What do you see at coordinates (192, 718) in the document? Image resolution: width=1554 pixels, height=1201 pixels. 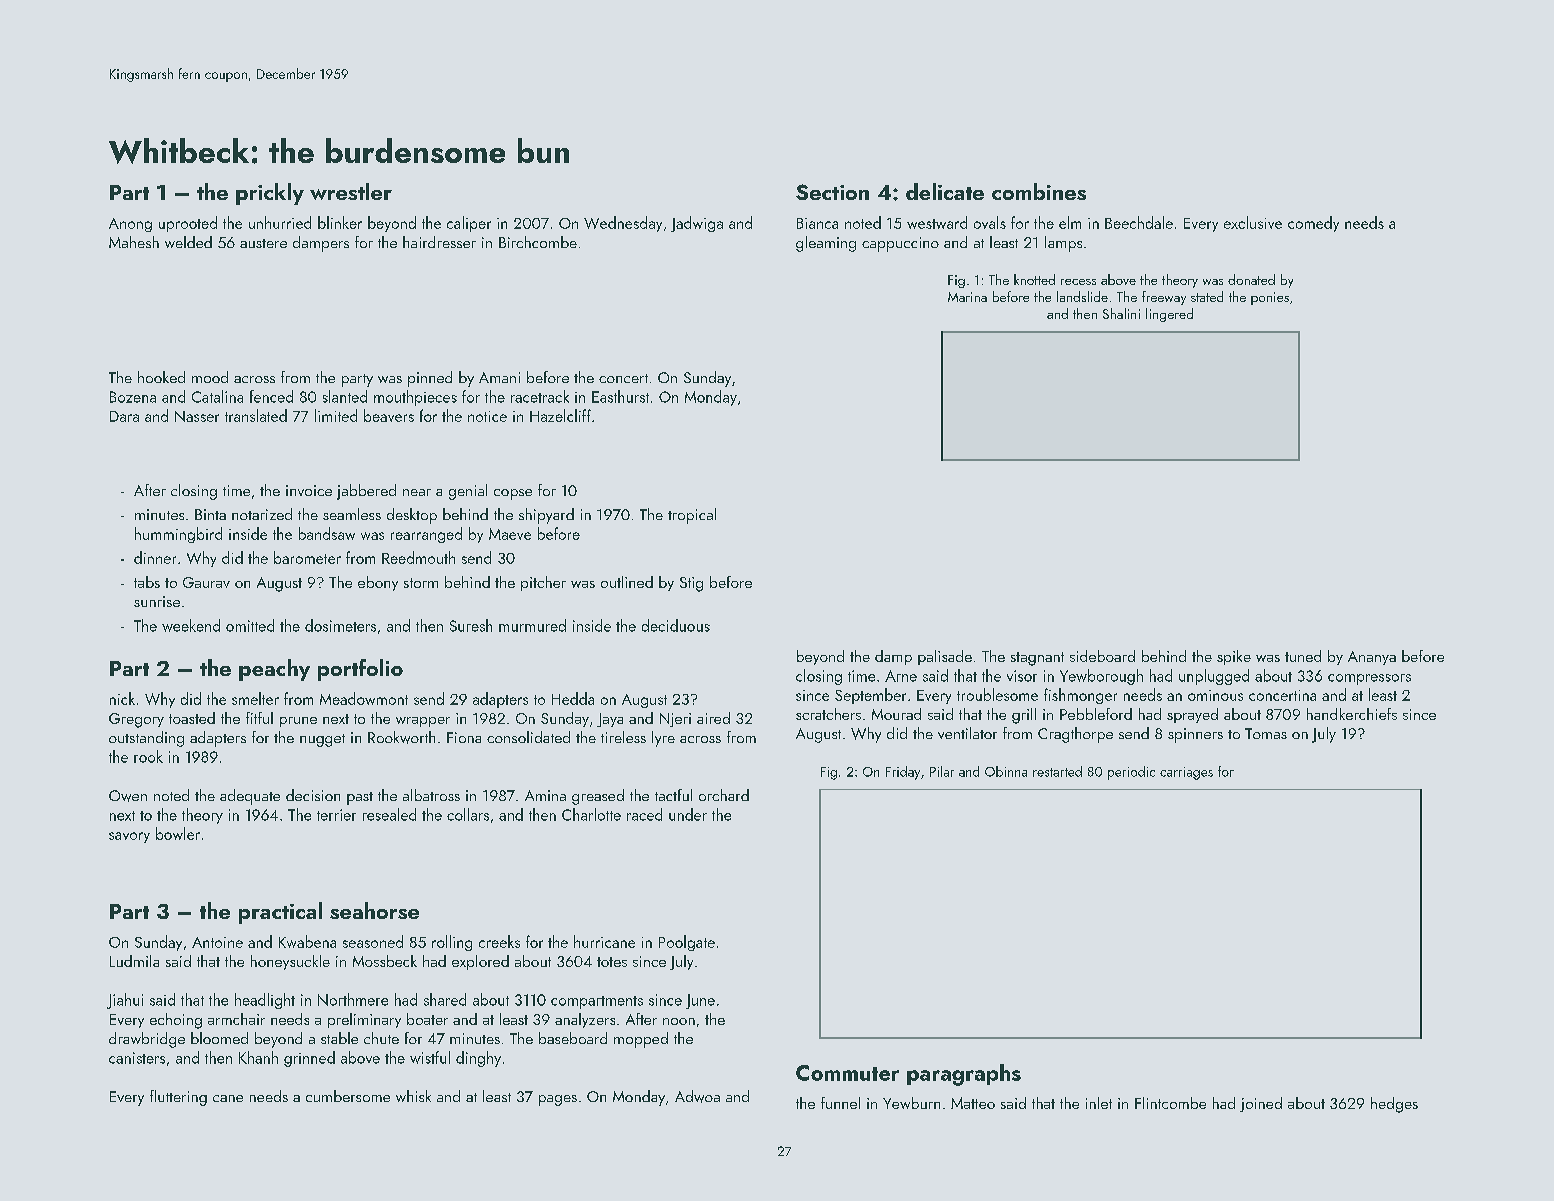 I see `toasted` at bounding box center [192, 718].
